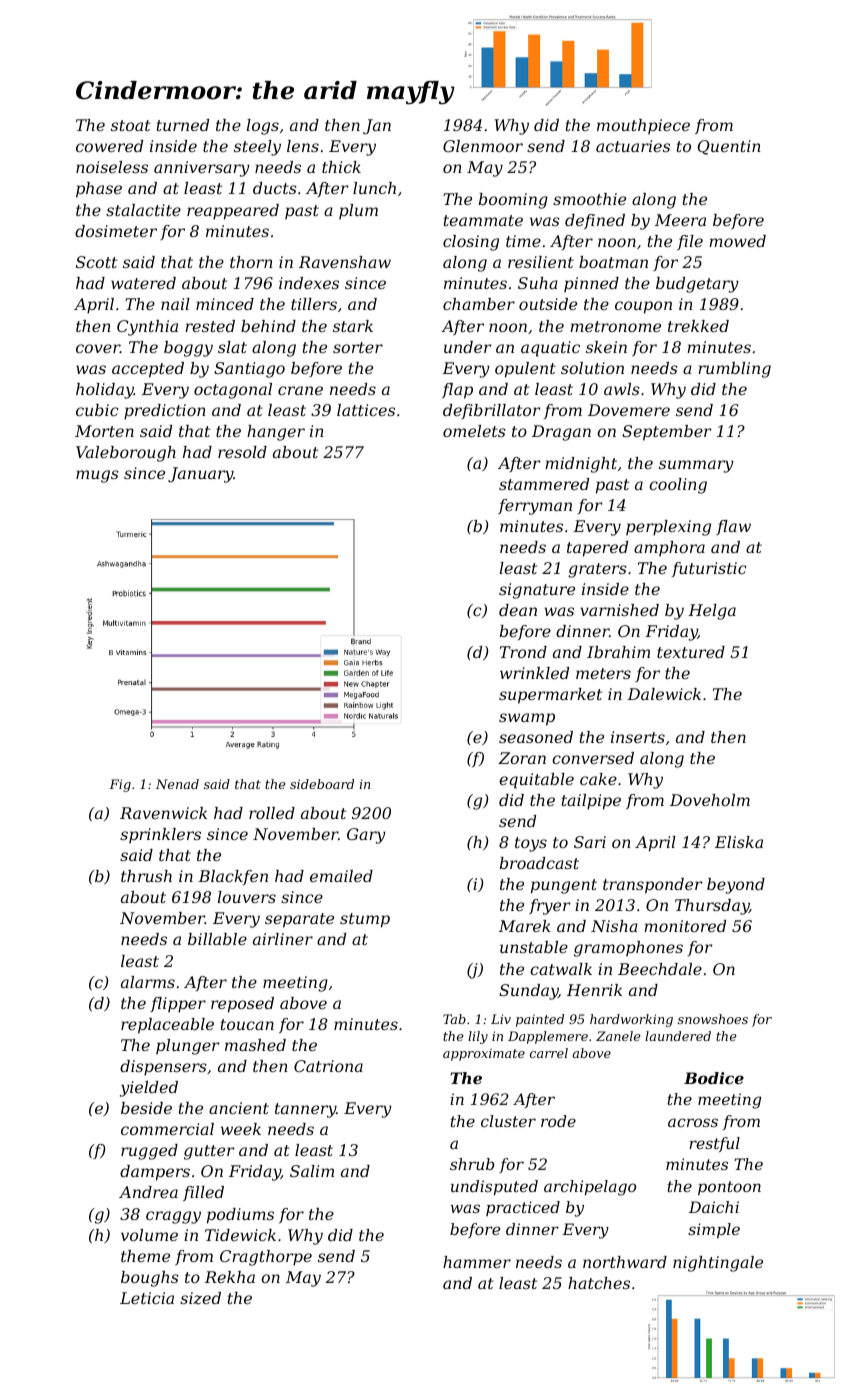 The height and width of the page is (1400, 849). Describe the element at coordinates (146, 876) in the page. I see `thrush` at that location.
